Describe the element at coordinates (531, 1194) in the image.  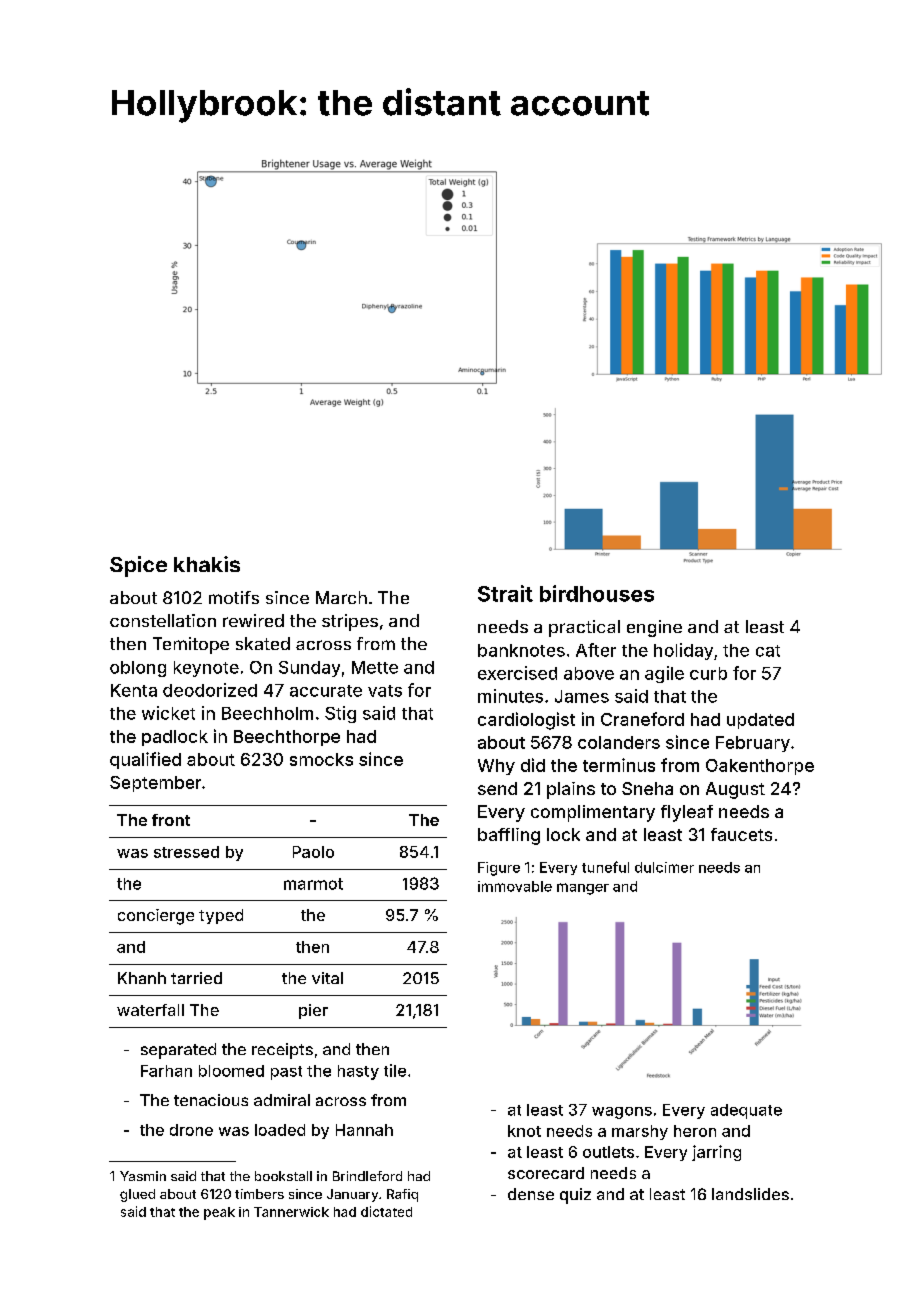
I see `dense` at that location.
